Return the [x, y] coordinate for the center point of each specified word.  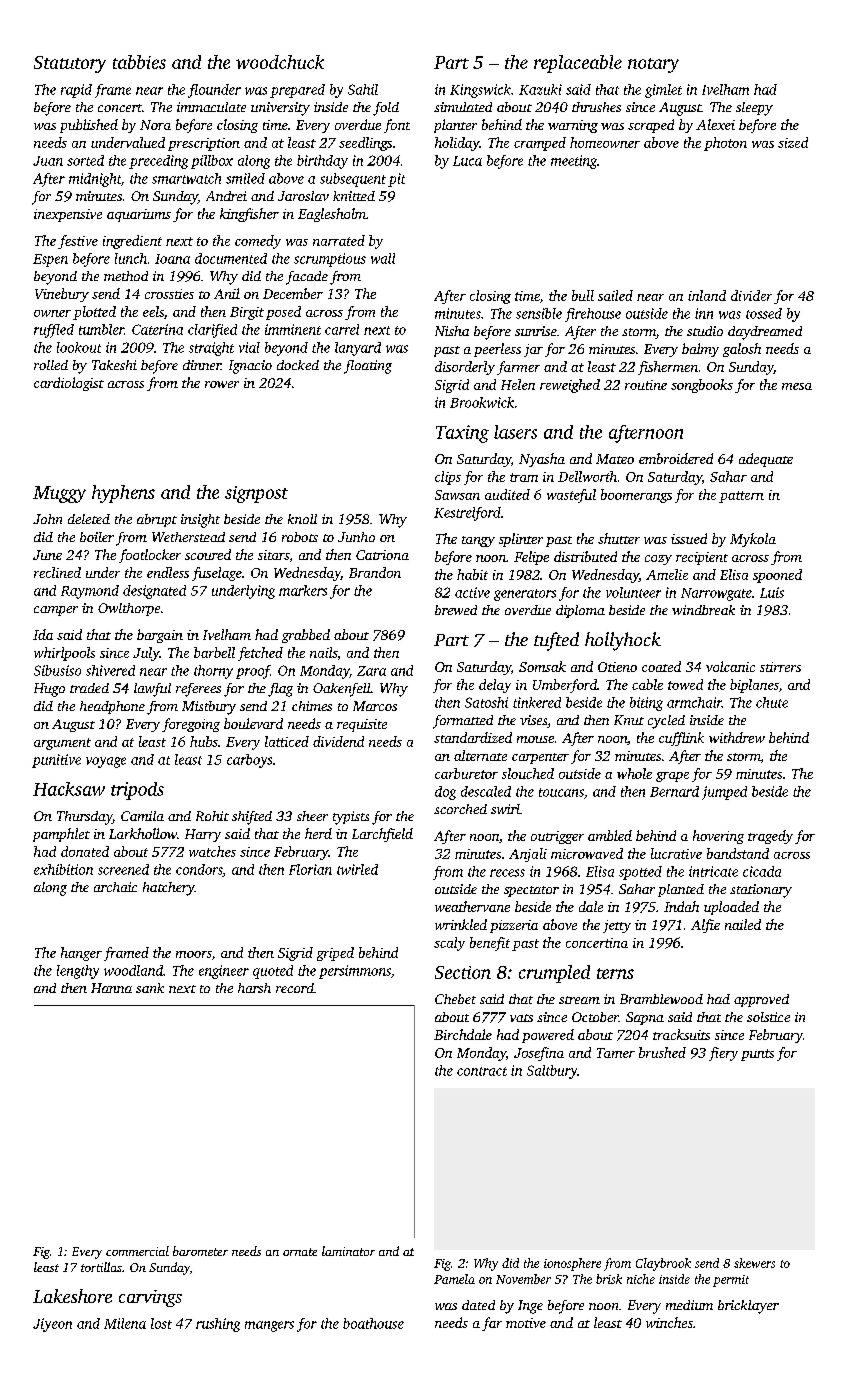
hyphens [123, 494]
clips [448, 478]
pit [396, 180]
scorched [460, 809]
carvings [150, 1298]
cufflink [681, 739]
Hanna [111, 988]
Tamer [616, 1053]
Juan [48, 161]
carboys [249, 761]
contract [482, 1071]
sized [793, 142]
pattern [741, 497]
